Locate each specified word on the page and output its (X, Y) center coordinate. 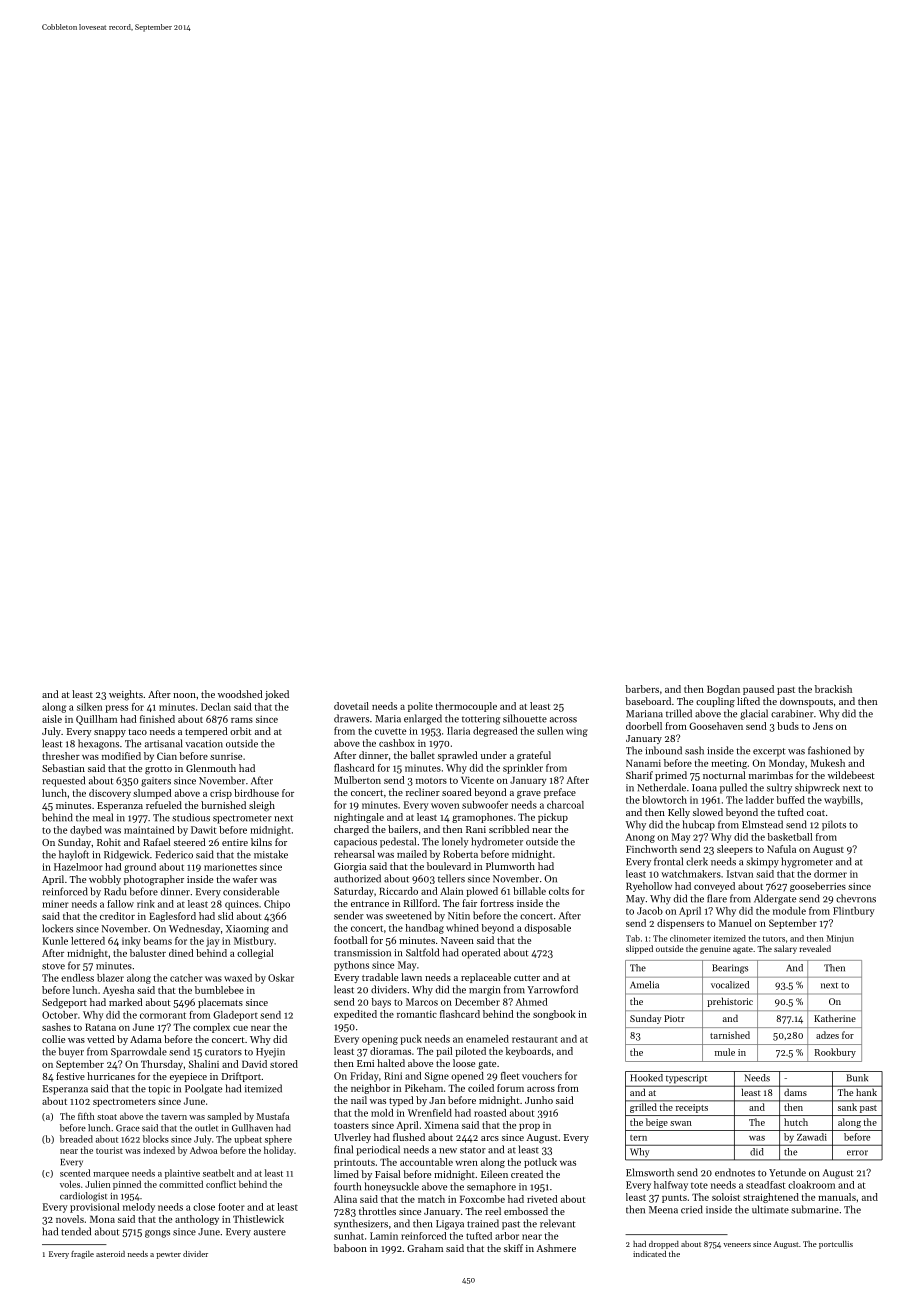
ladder (760, 800)
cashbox (397, 743)
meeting (729, 764)
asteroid (110, 1254)
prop (529, 1127)
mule (725, 1052)
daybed (86, 831)
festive (70, 1076)
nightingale (359, 818)
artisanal (163, 743)
